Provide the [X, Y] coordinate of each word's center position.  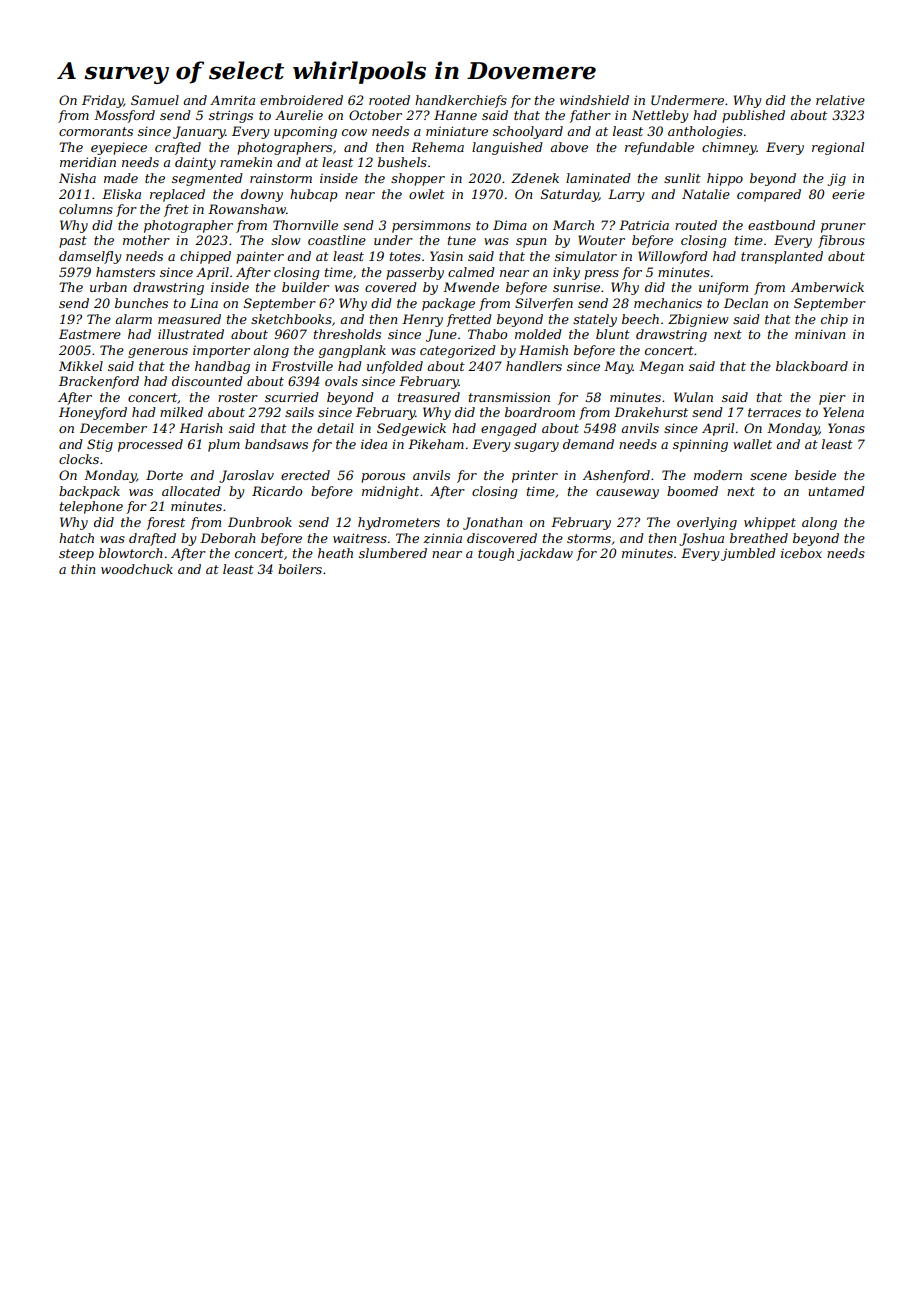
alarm [133, 319]
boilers [300, 569]
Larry [626, 195]
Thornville [305, 225]
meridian [88, 162]
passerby [415, 273]
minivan [820, 334]
